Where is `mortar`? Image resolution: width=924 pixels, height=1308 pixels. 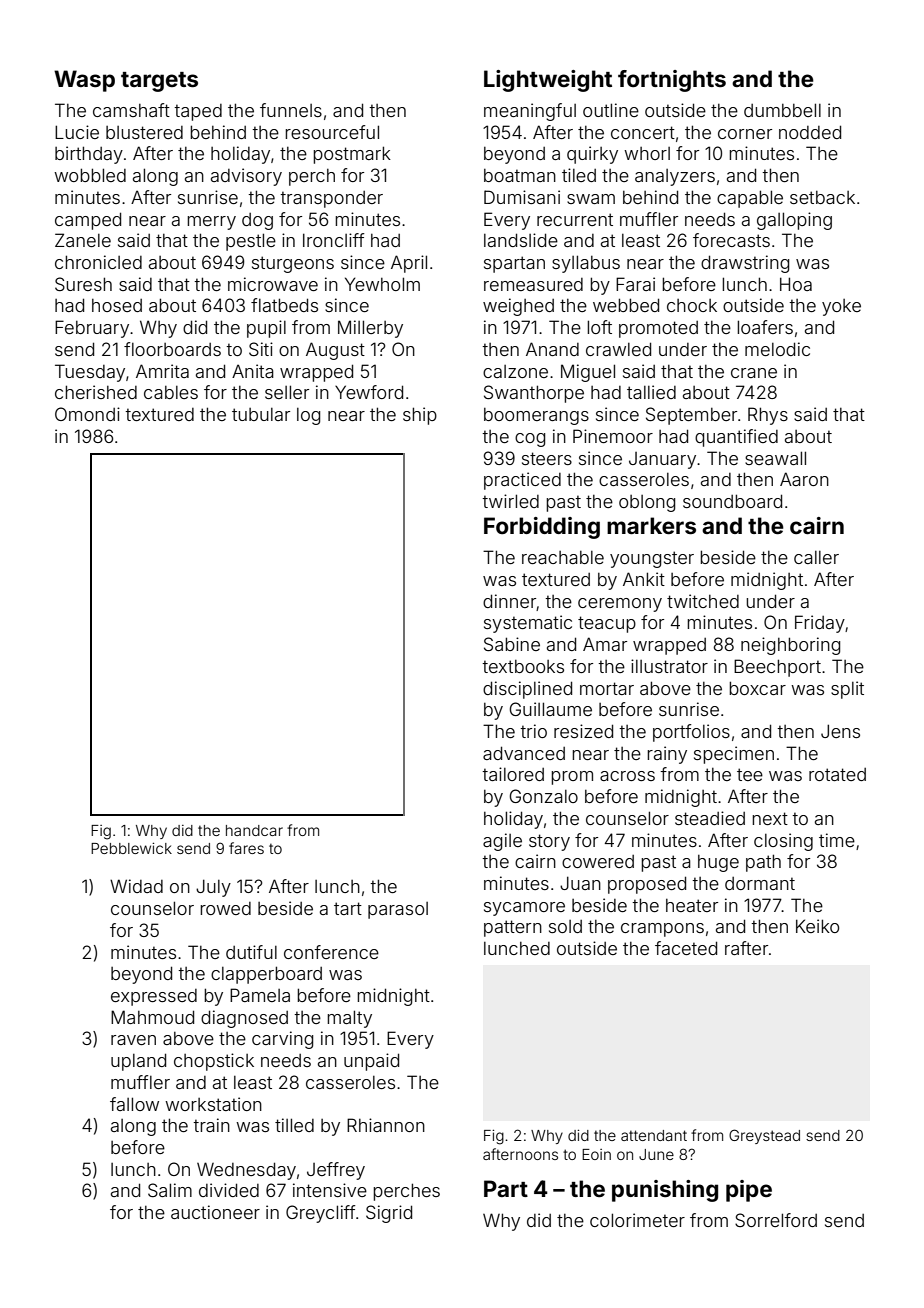 mortar is located at coordinates (607, 688).
